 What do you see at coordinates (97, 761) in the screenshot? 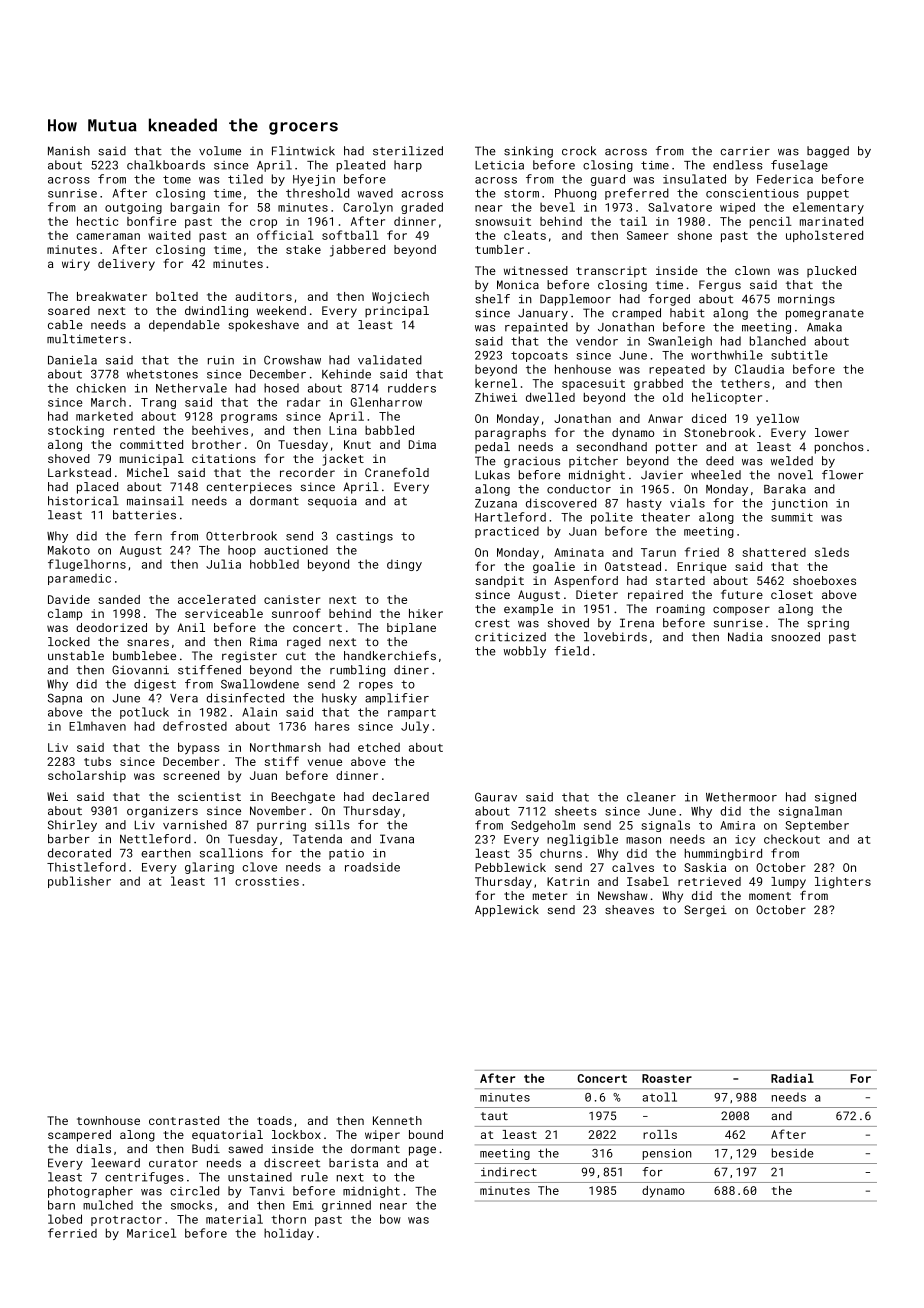
I see `tubs` at bounding box center [97, 761].
